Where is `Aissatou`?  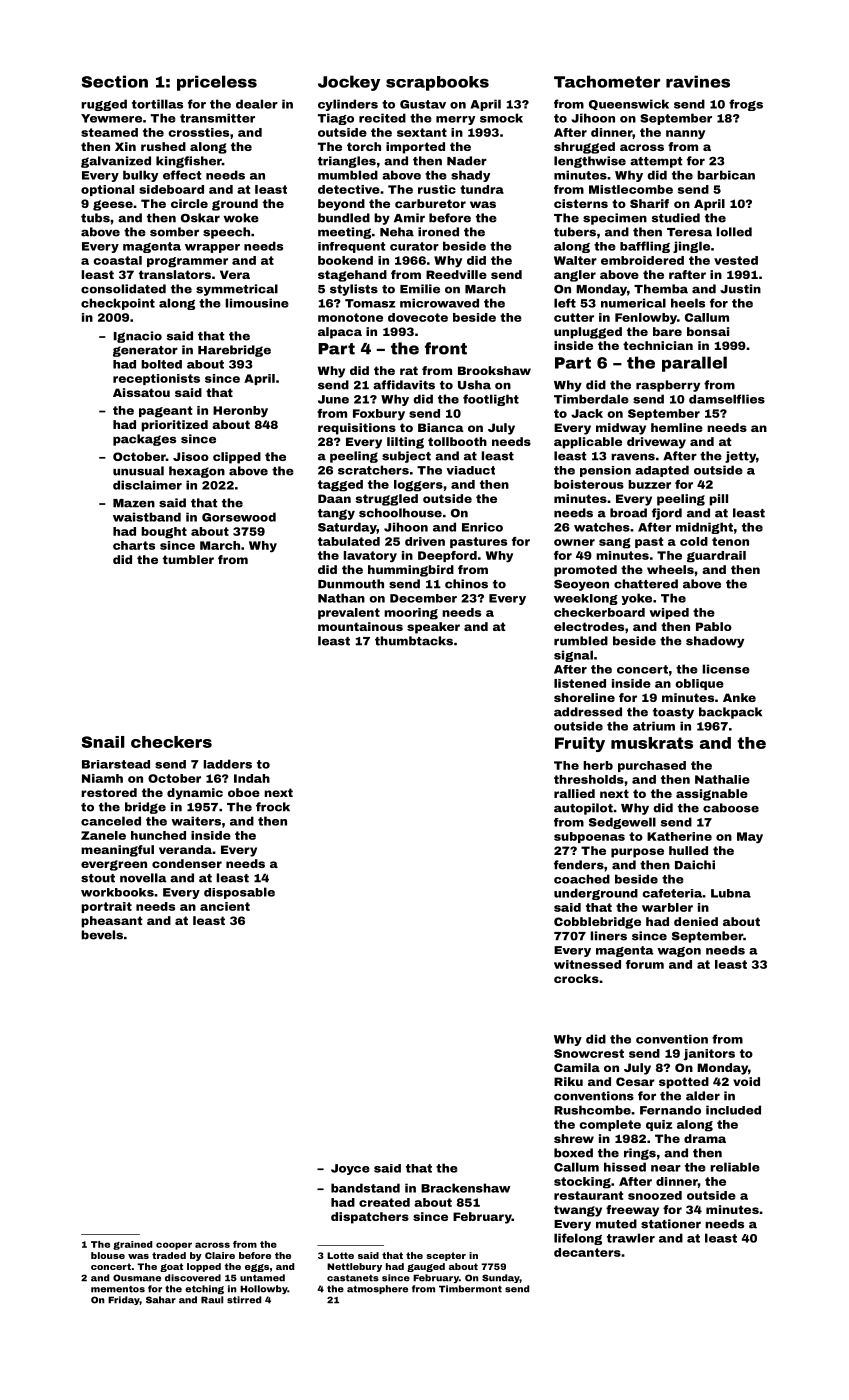
Aissatou is located at coordinates (141, 392).
